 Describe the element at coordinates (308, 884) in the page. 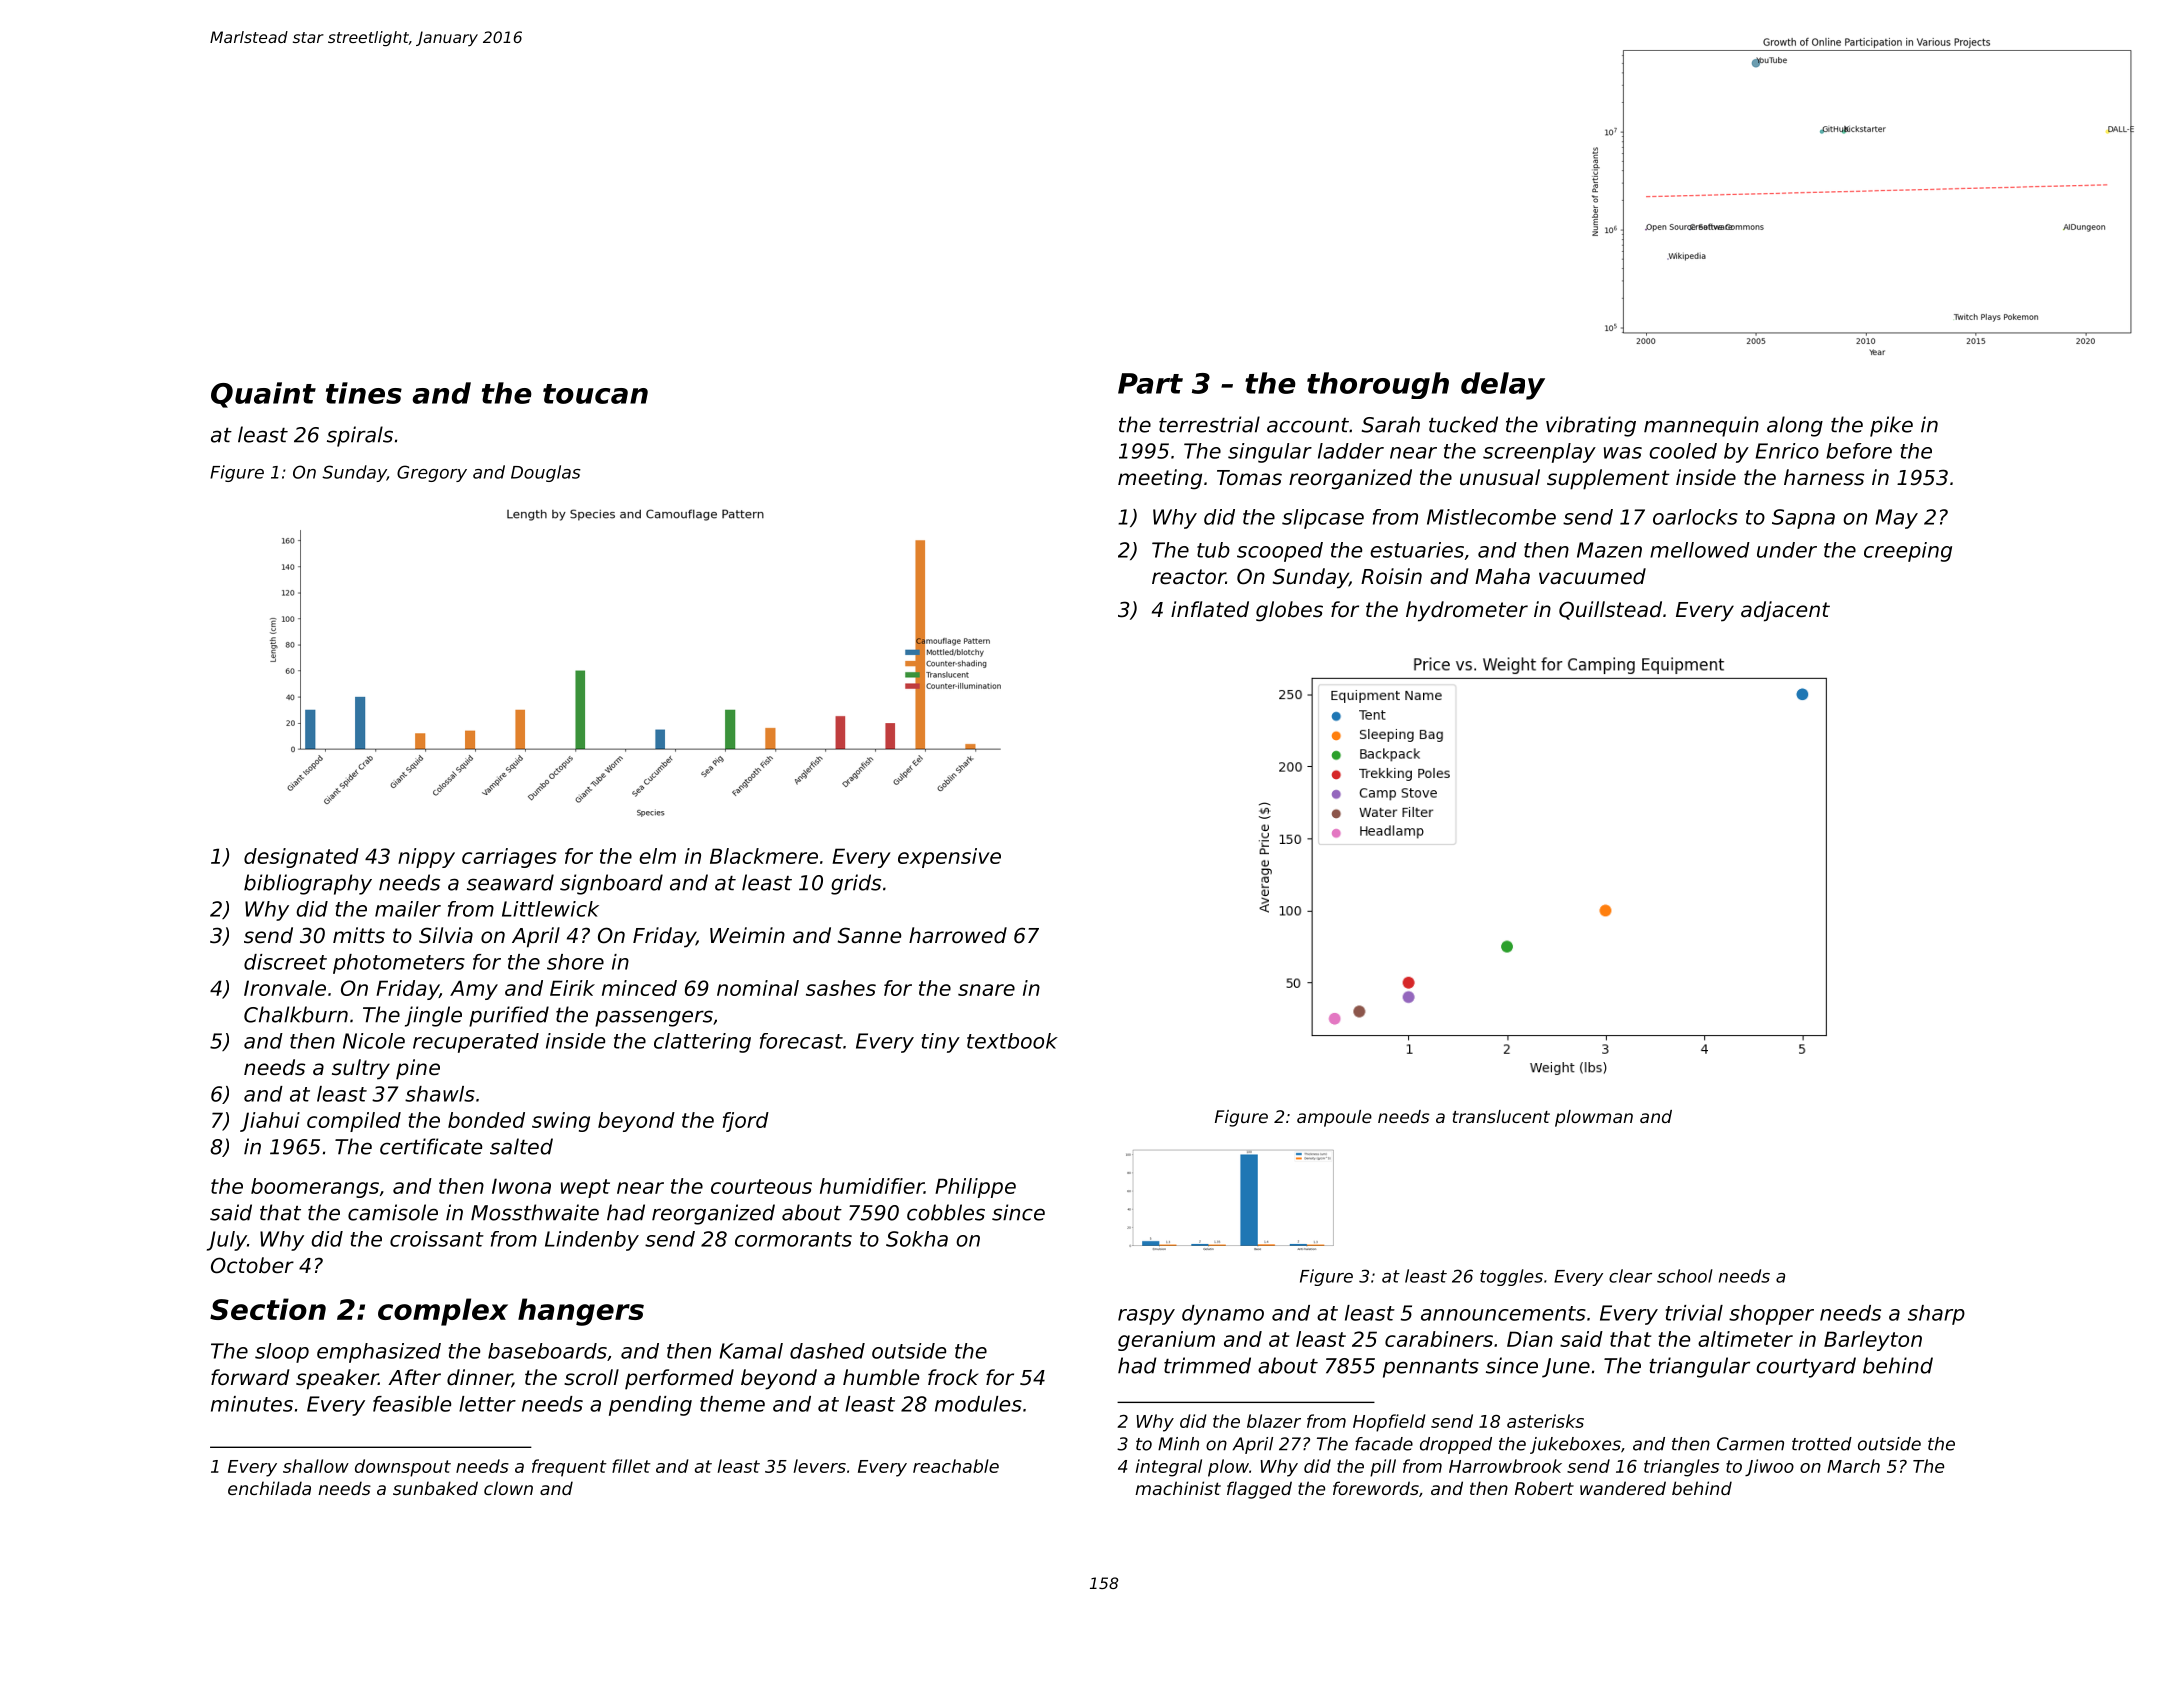

I see `bibliography` at that location.
